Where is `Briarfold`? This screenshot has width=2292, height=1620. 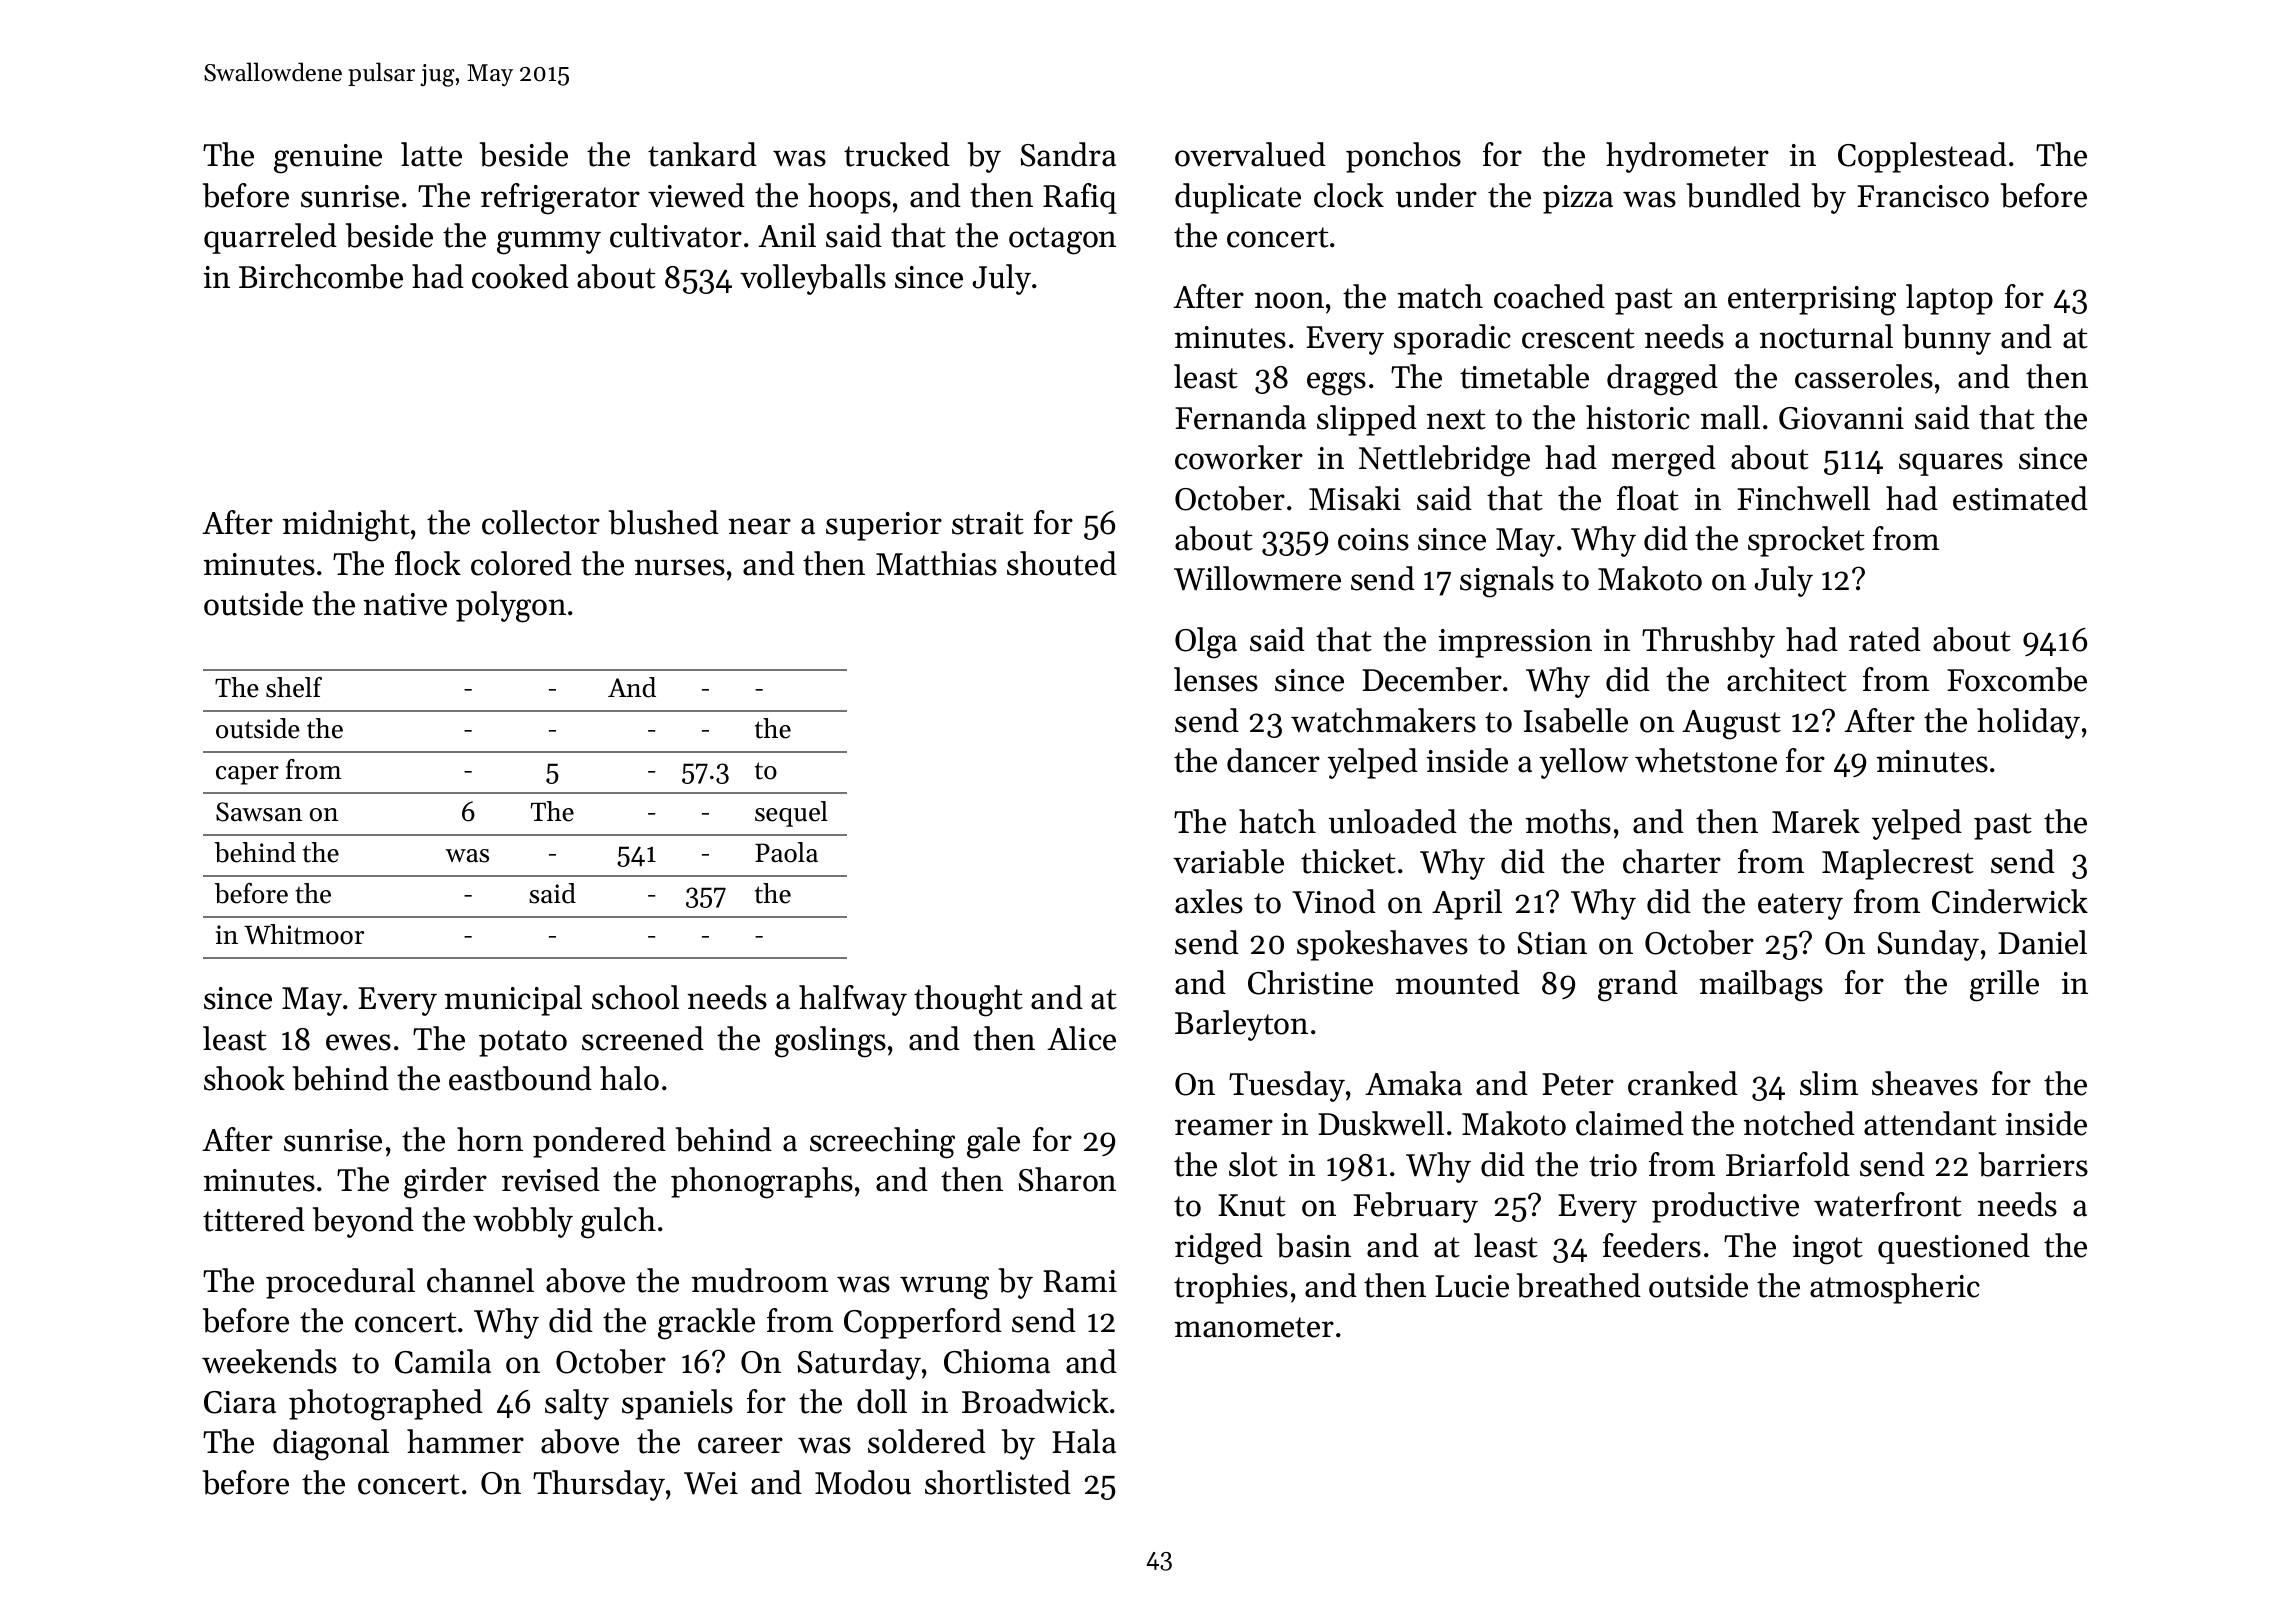 Briarfold is located at coordinates (1788, 1164).
